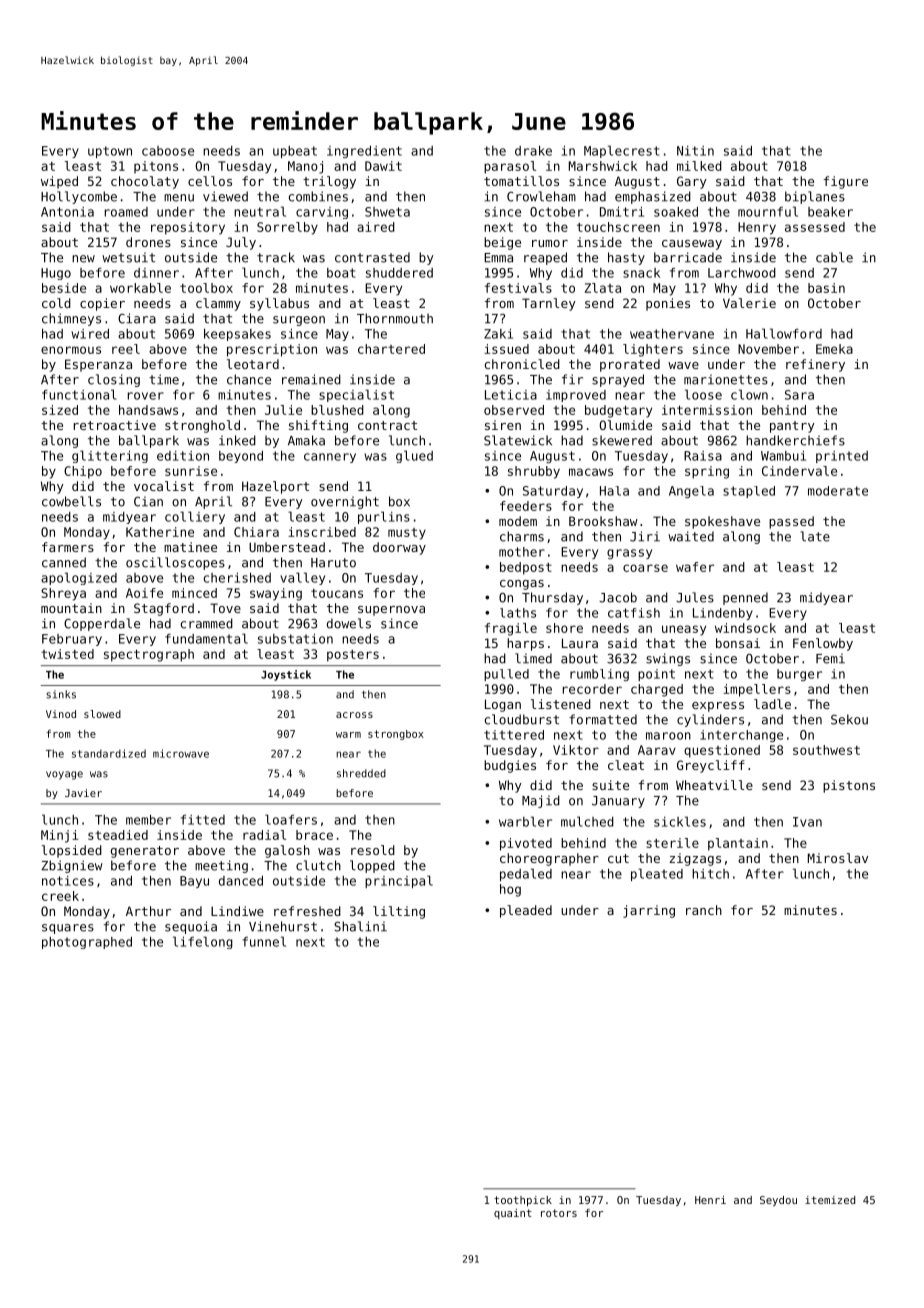 This document has width=924, height=1308. Describe the element at coordinates (849, 719) in the document. I see `Sekou` at that location.
